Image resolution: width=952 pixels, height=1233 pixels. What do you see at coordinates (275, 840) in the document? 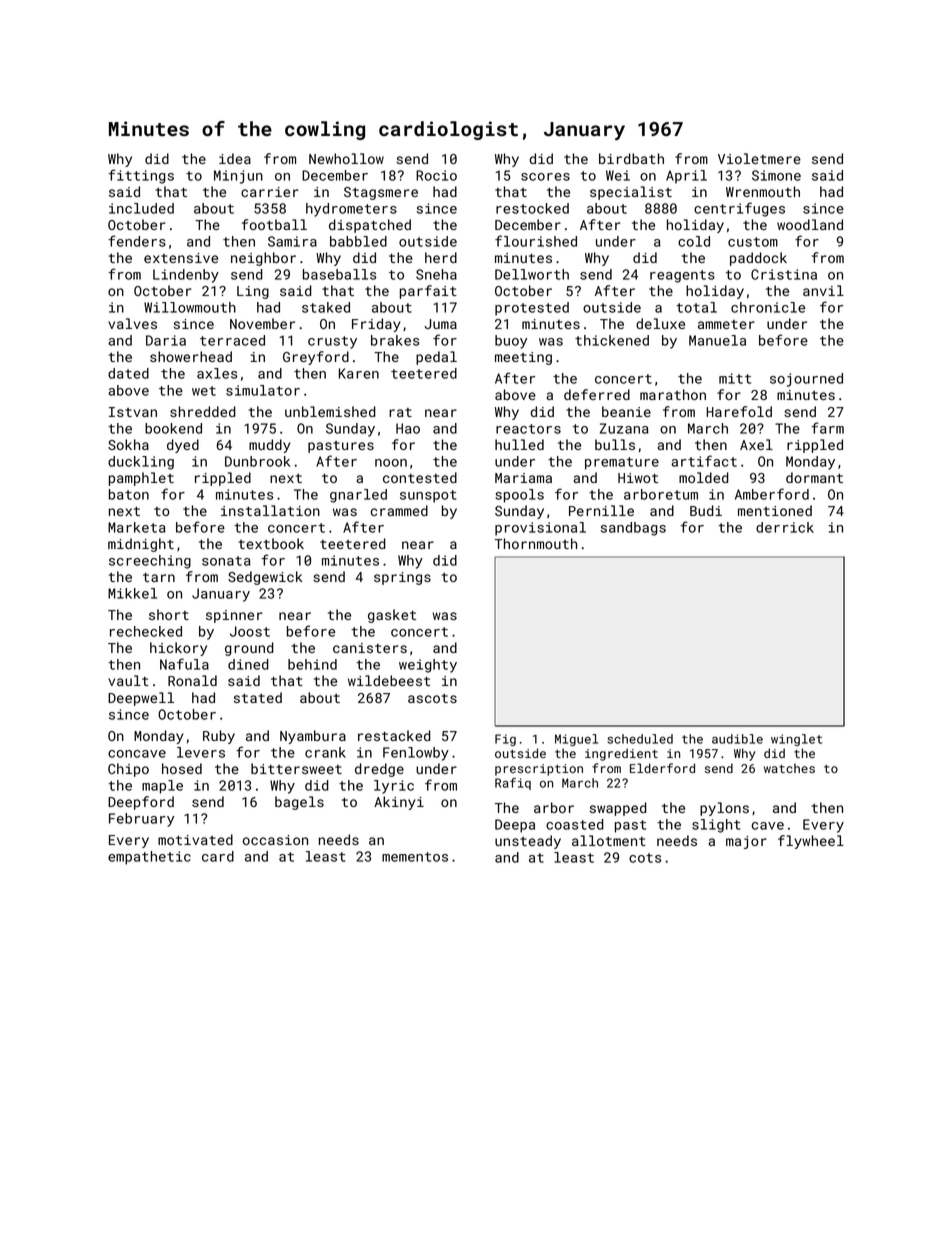
I see `occasion` at bounding box center [275, 840].
